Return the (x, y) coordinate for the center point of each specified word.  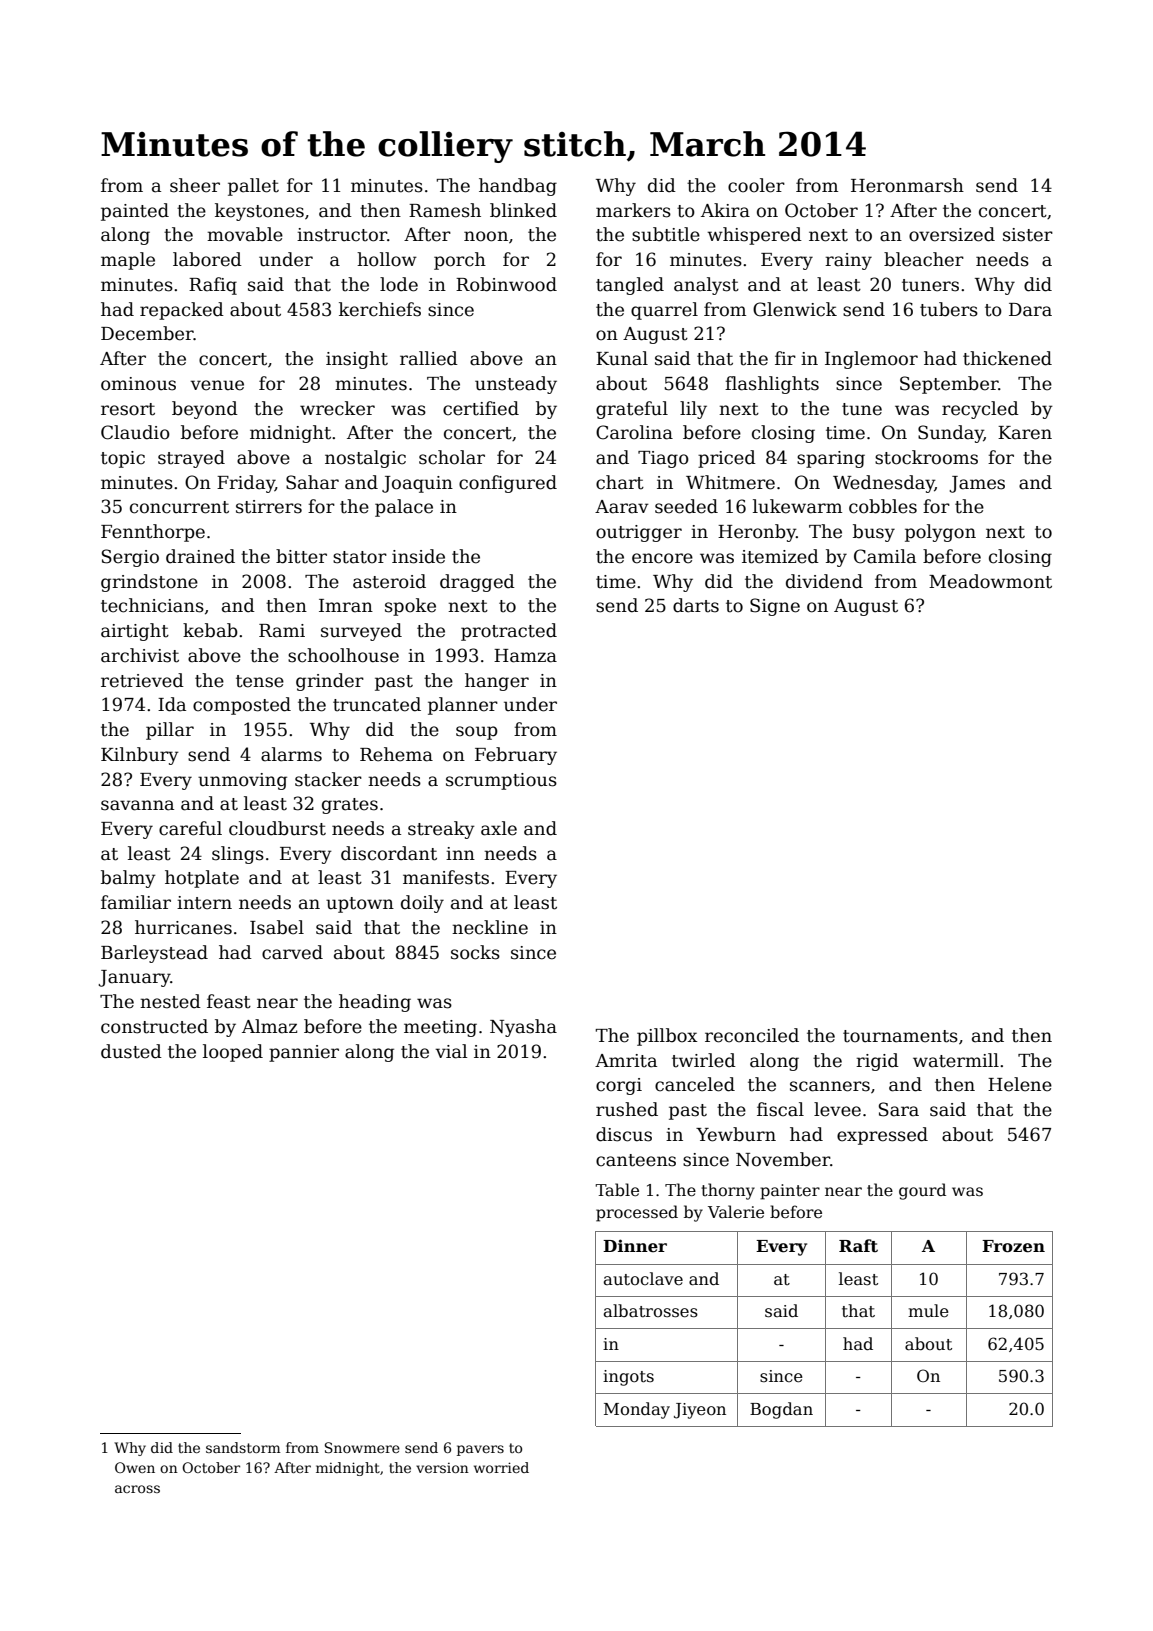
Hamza (525, 656)
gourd (922, 1191)
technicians (152, 605)
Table (617, 1190)
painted (135, 212)
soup (477, 733)
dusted (131, 1051)
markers (633, 210)
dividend (824, 581)
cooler (756, 185)
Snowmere (362, 1447)
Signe (775, 607)
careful (190, 828)
